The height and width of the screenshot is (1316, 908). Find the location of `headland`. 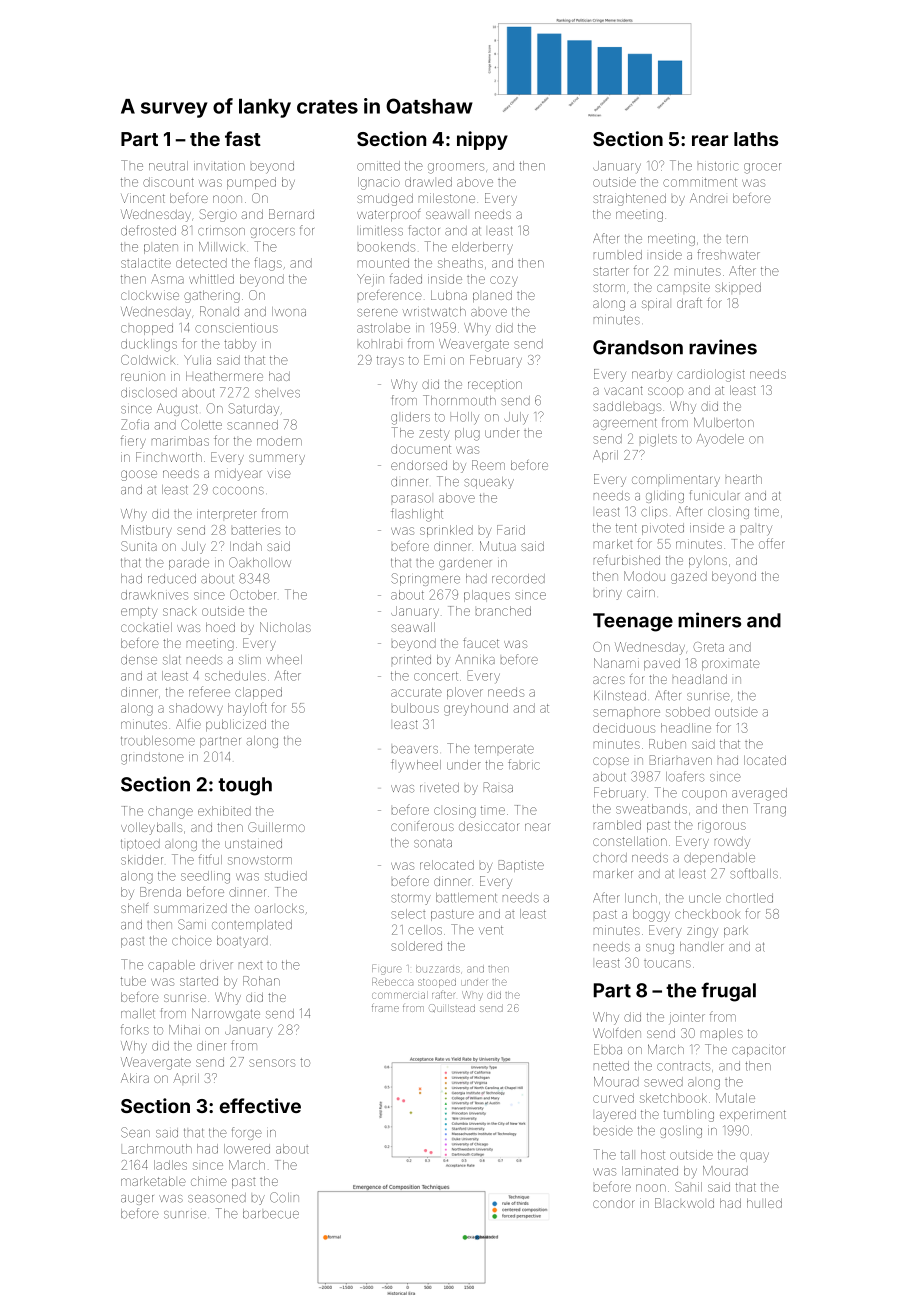

headland is located at coordinates (700, 679).
